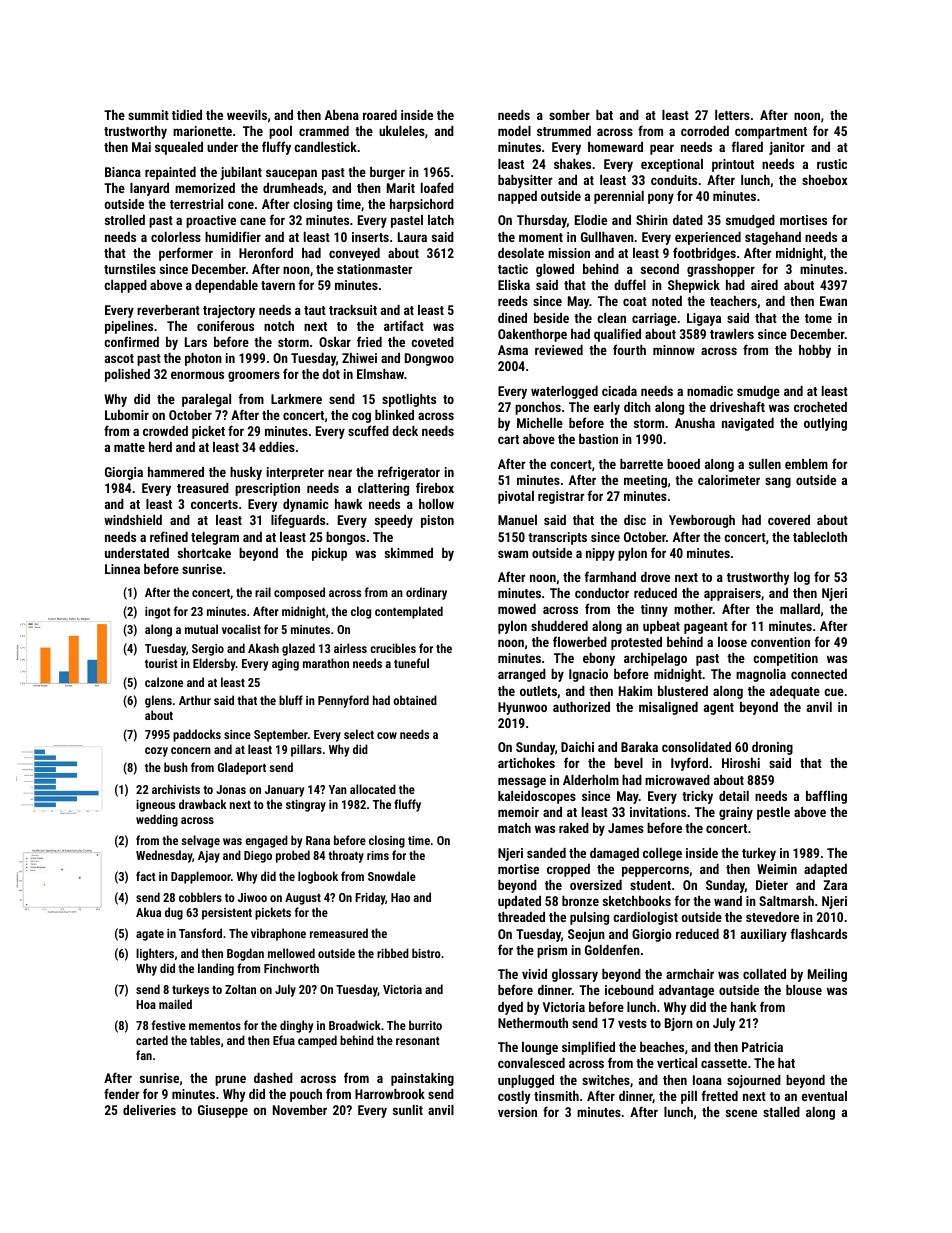 This page has height=1233, width=952. I want to click on crucibles, so click(393, 648).
